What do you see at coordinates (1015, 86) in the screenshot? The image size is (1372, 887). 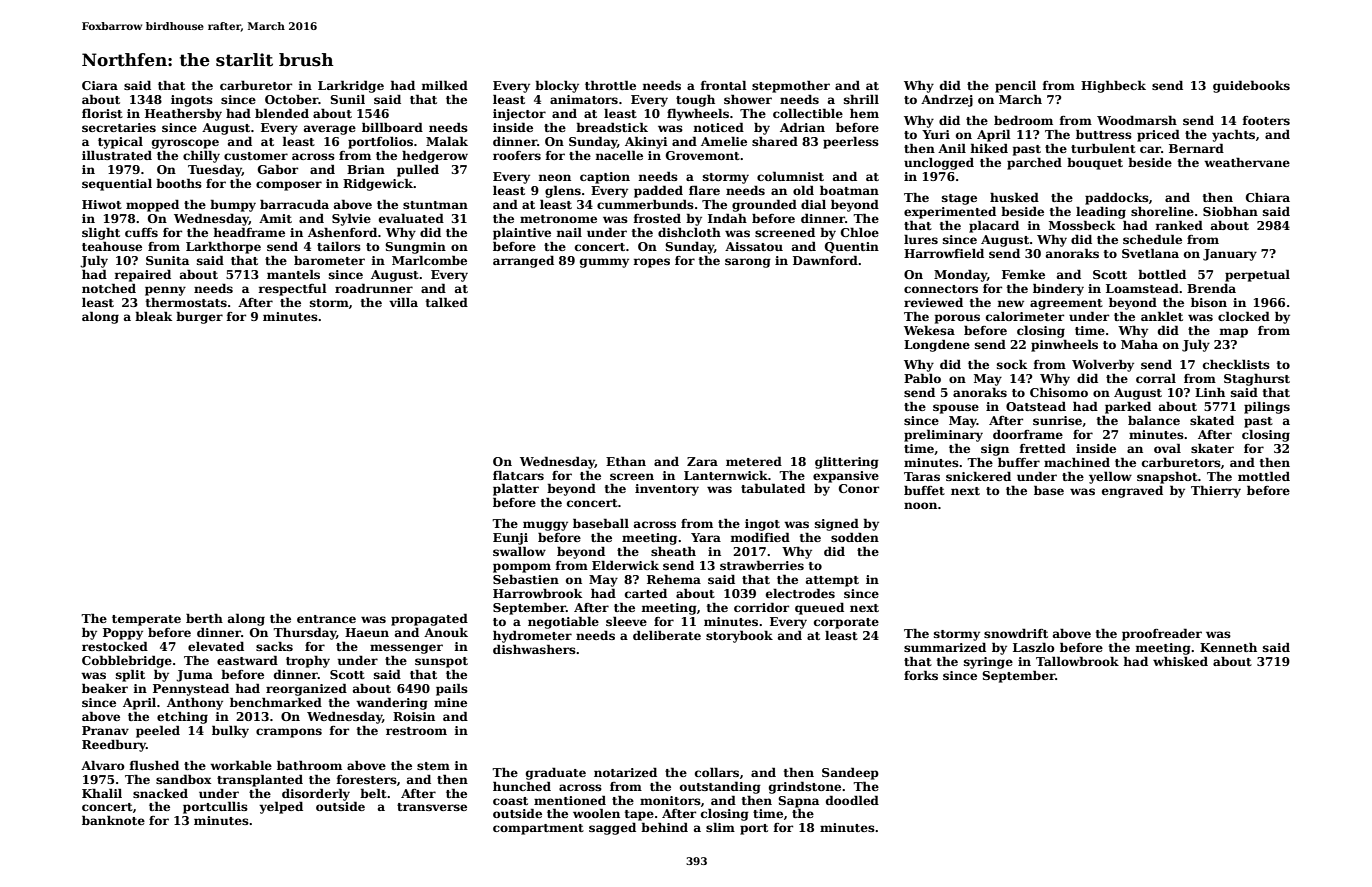 I see `pencil` at bounding box center [1015, 86].
